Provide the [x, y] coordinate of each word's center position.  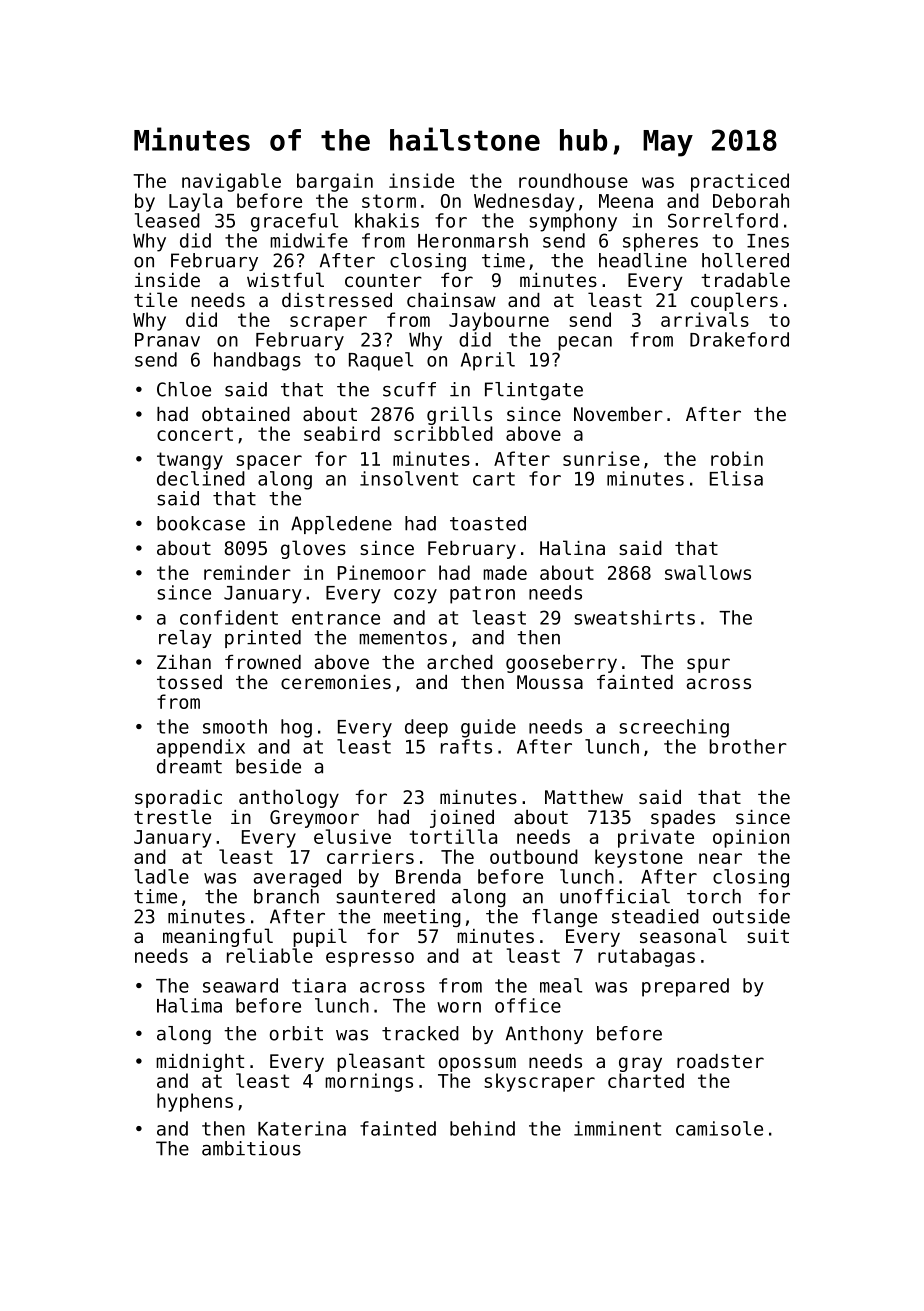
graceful [294, 222]
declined [201, 478]
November [618, 414]
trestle [172, 816]
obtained [246, 414]
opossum [477, 1064]
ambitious [251, 1148]
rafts [466, 746]
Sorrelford [723, 220]
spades [683, 819]
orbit [296, 1033]
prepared [685, 987]
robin [737, 458]
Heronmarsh [473, 240]
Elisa [736, 478]
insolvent [409, 478]
